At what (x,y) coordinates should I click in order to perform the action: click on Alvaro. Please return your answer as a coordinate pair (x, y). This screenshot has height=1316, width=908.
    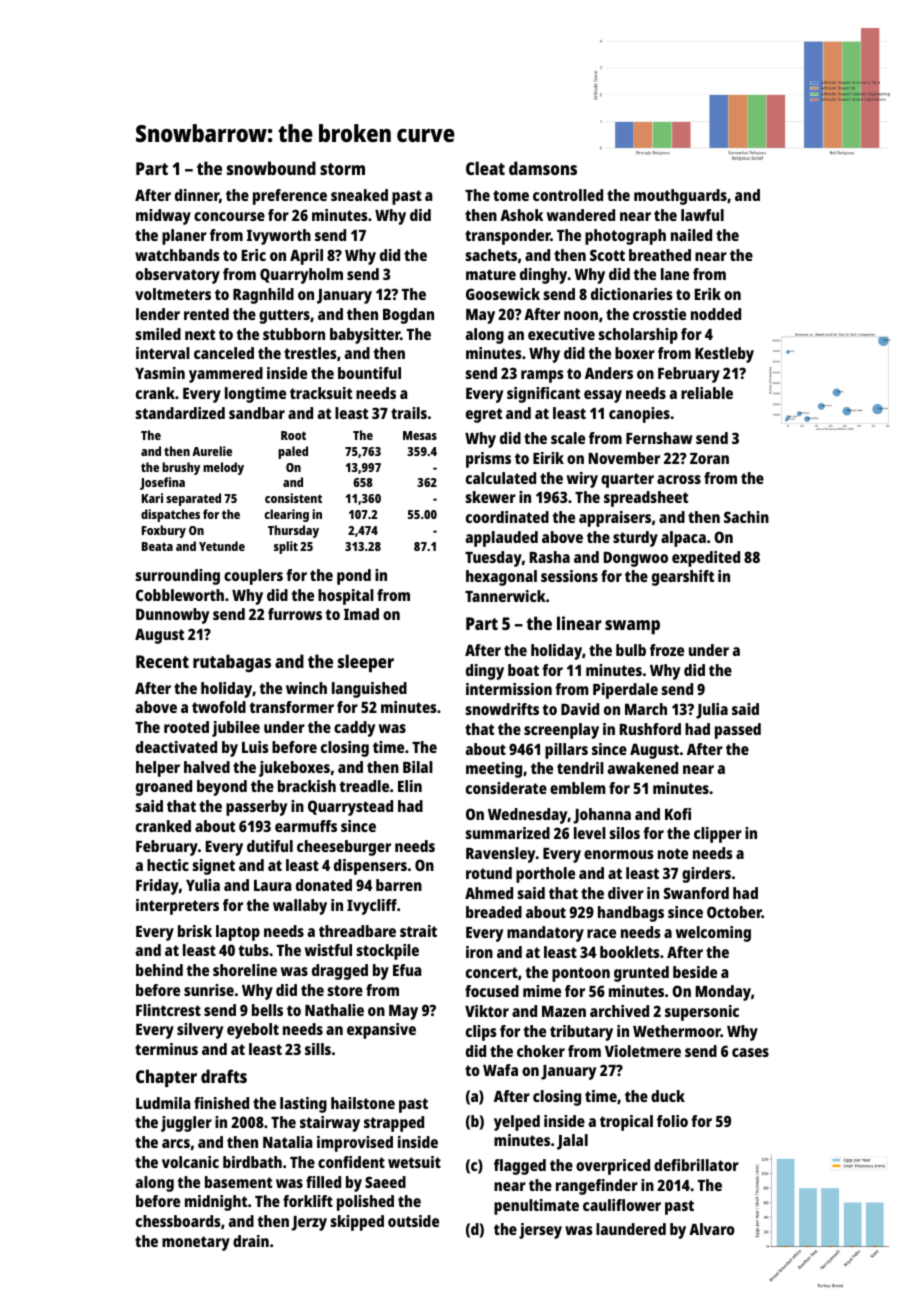
    Looking at the image, I should click on (712, 1229).
